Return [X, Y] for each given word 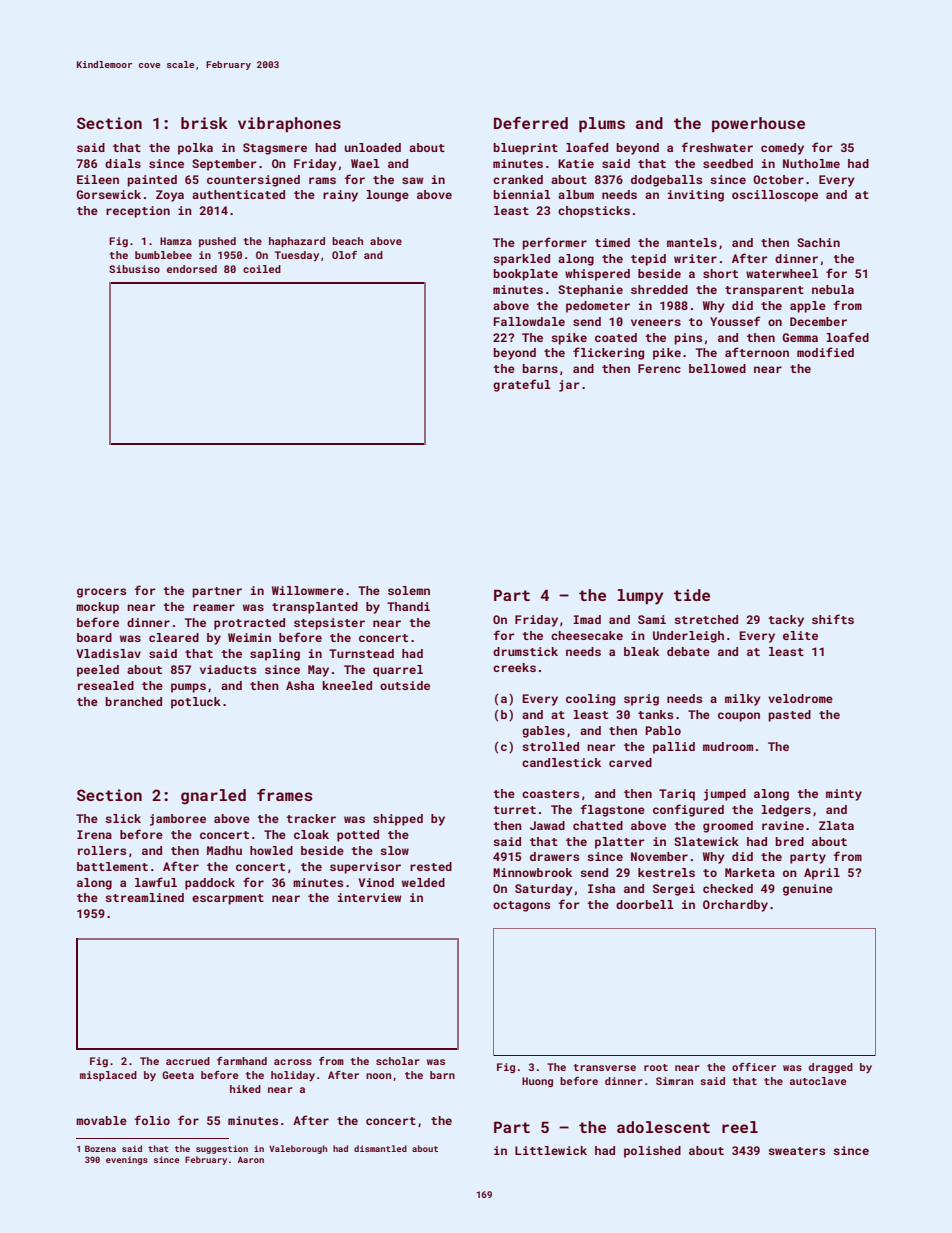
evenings [127, 1160]
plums [602, 124]
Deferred [531, 123]
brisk [204, 123]
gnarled [213, 797]
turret [514, 810]
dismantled [380, 1148]
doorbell [645, 904]
